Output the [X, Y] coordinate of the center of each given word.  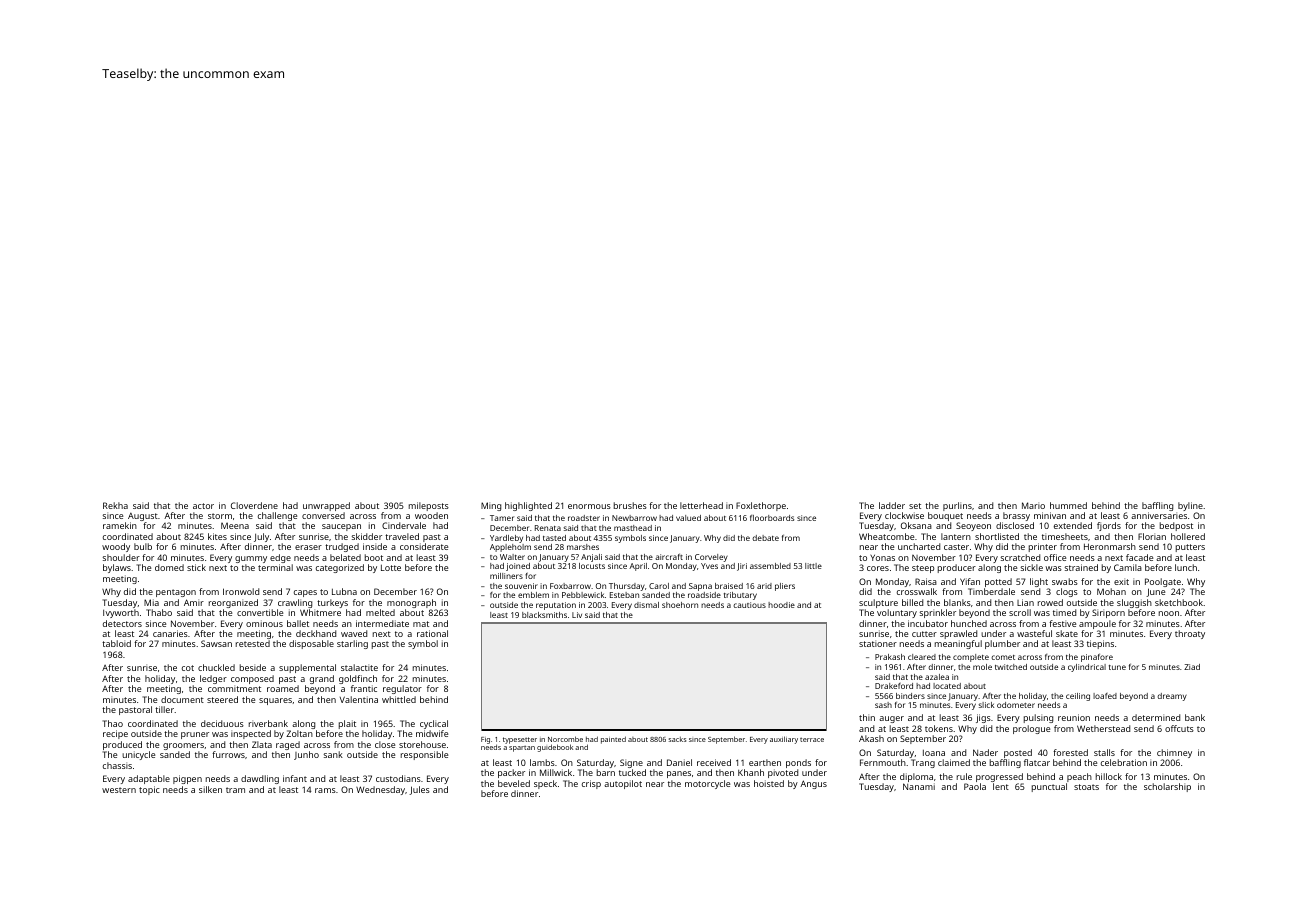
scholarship [1167, 787]
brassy [1016, 516]
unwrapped [326, 506]
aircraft [669, 557]
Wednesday [380, 790]
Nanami [919, 786]
